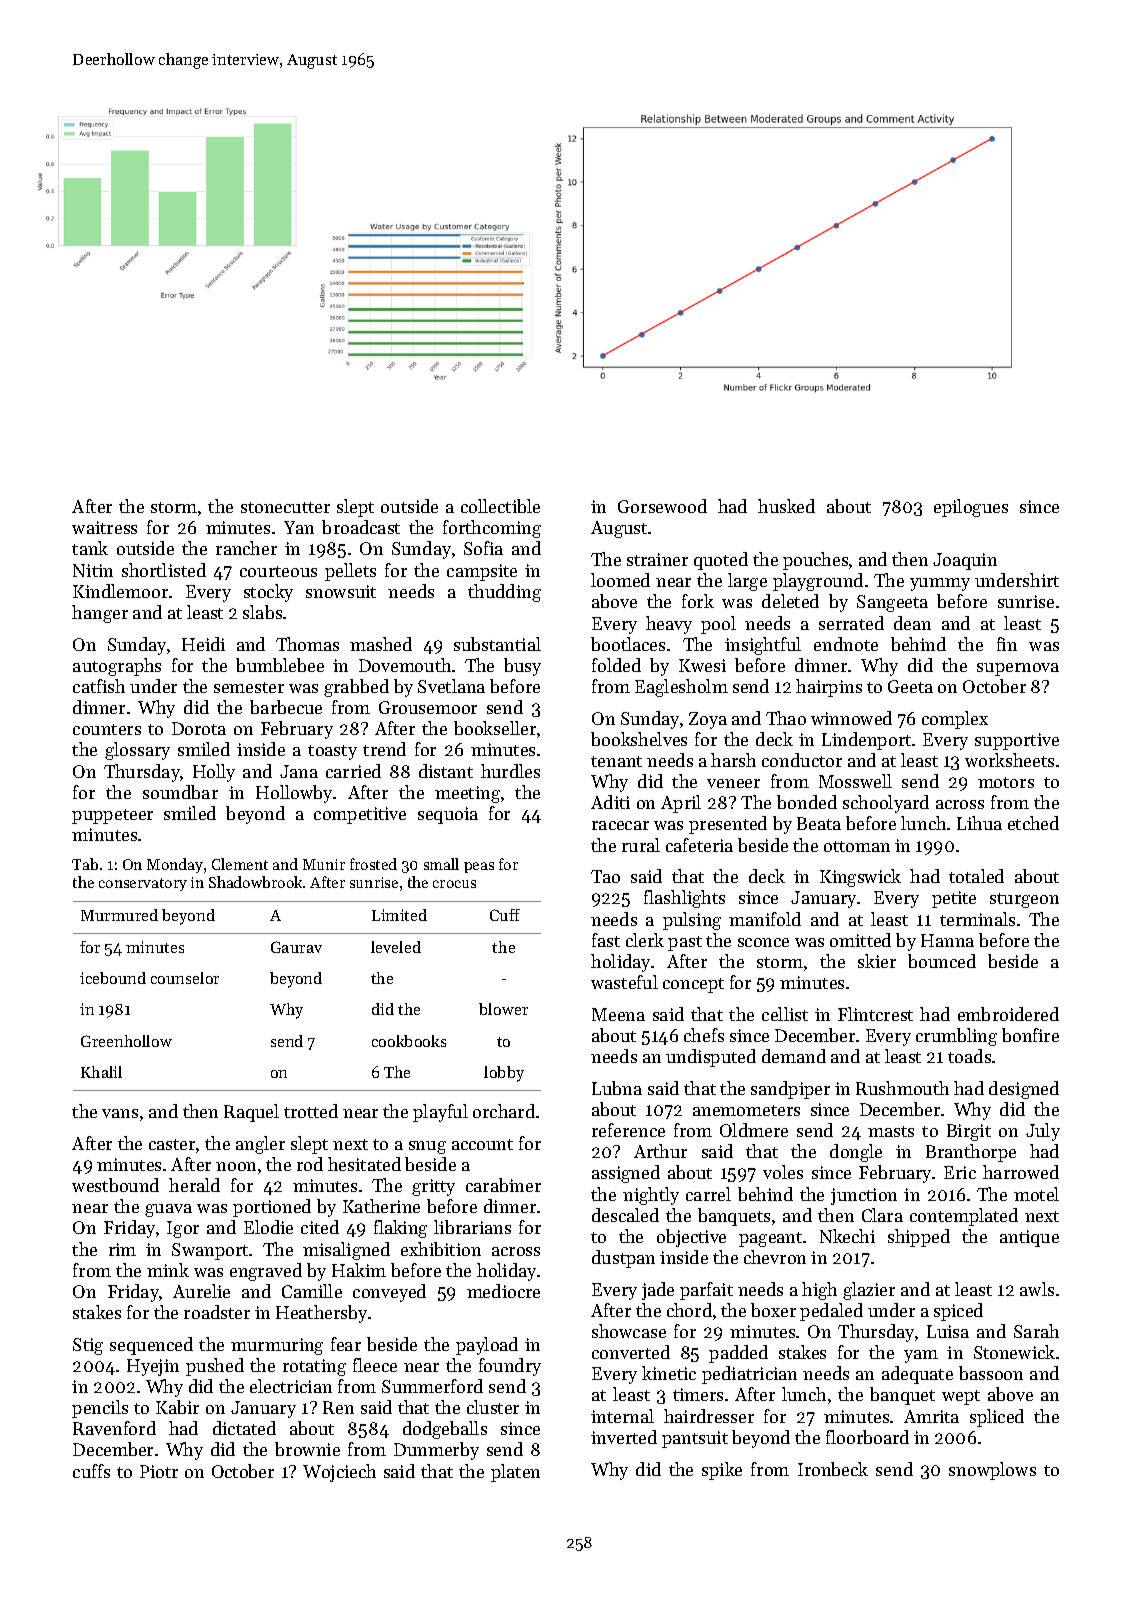 The image size is (1133, 1602). Describe the element at coordinates (255, 882) in the document. I see `Shadowbrook` at that location.
